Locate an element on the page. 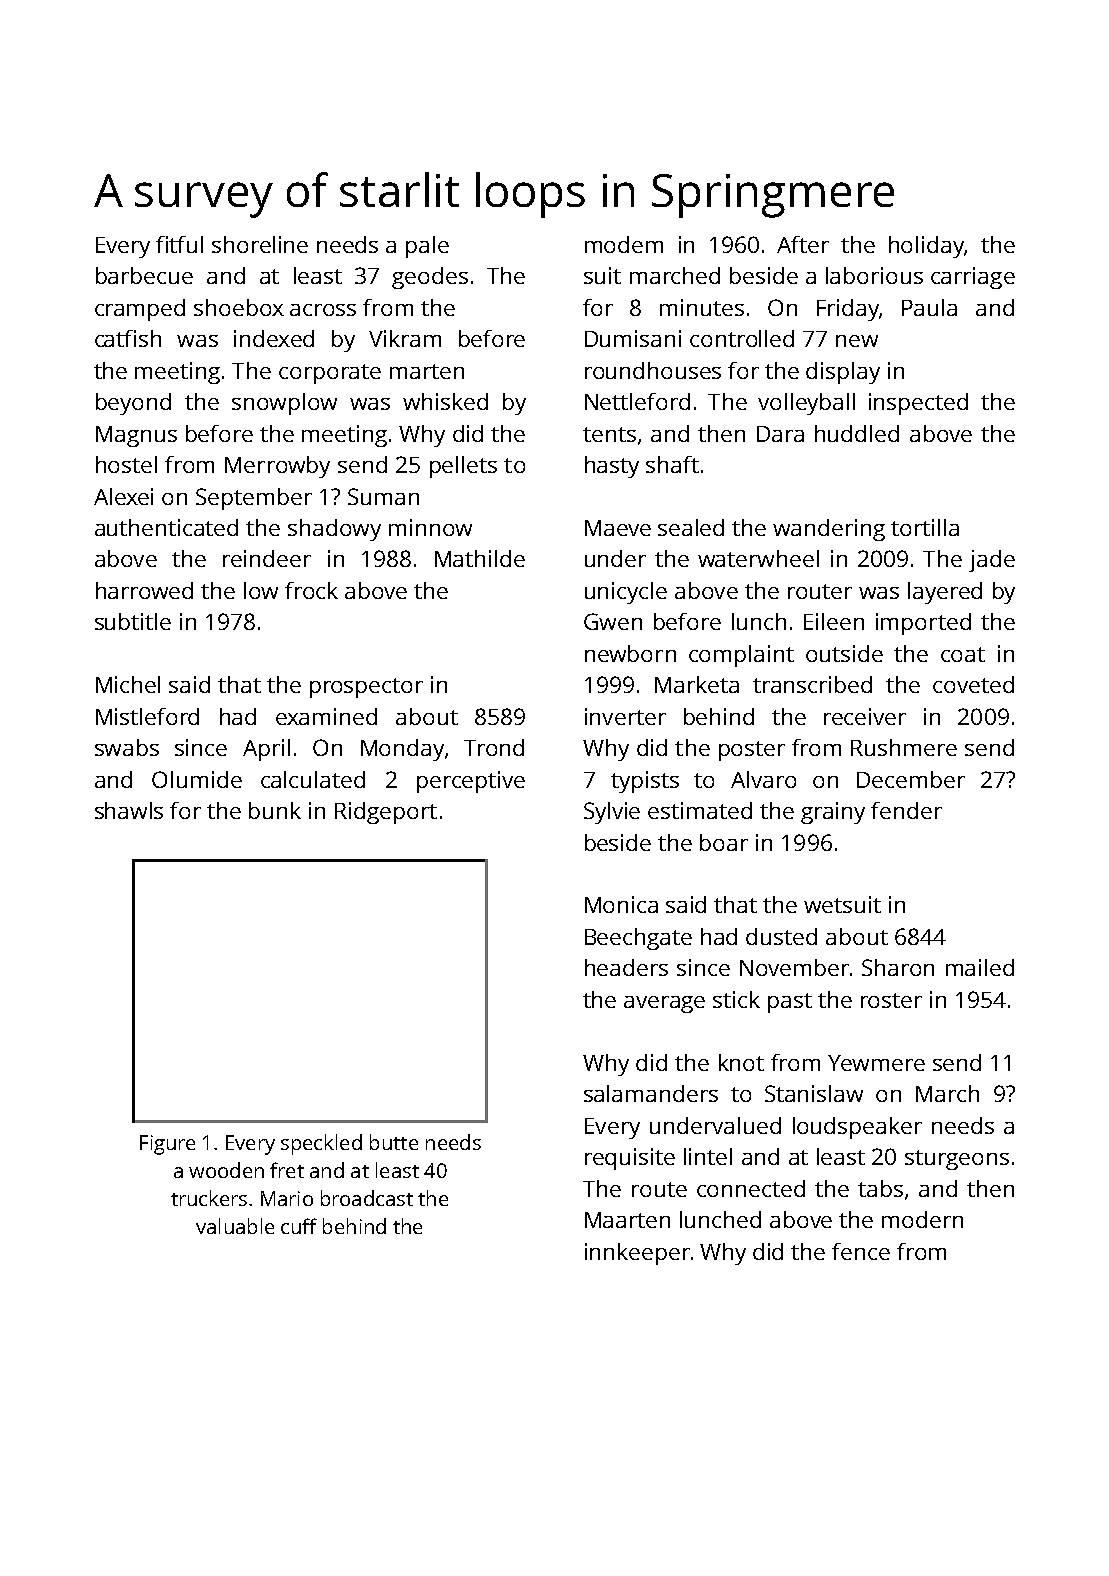 The height and width of the page is (1576, 1109). shawls is located at coordinates (129, 810).
